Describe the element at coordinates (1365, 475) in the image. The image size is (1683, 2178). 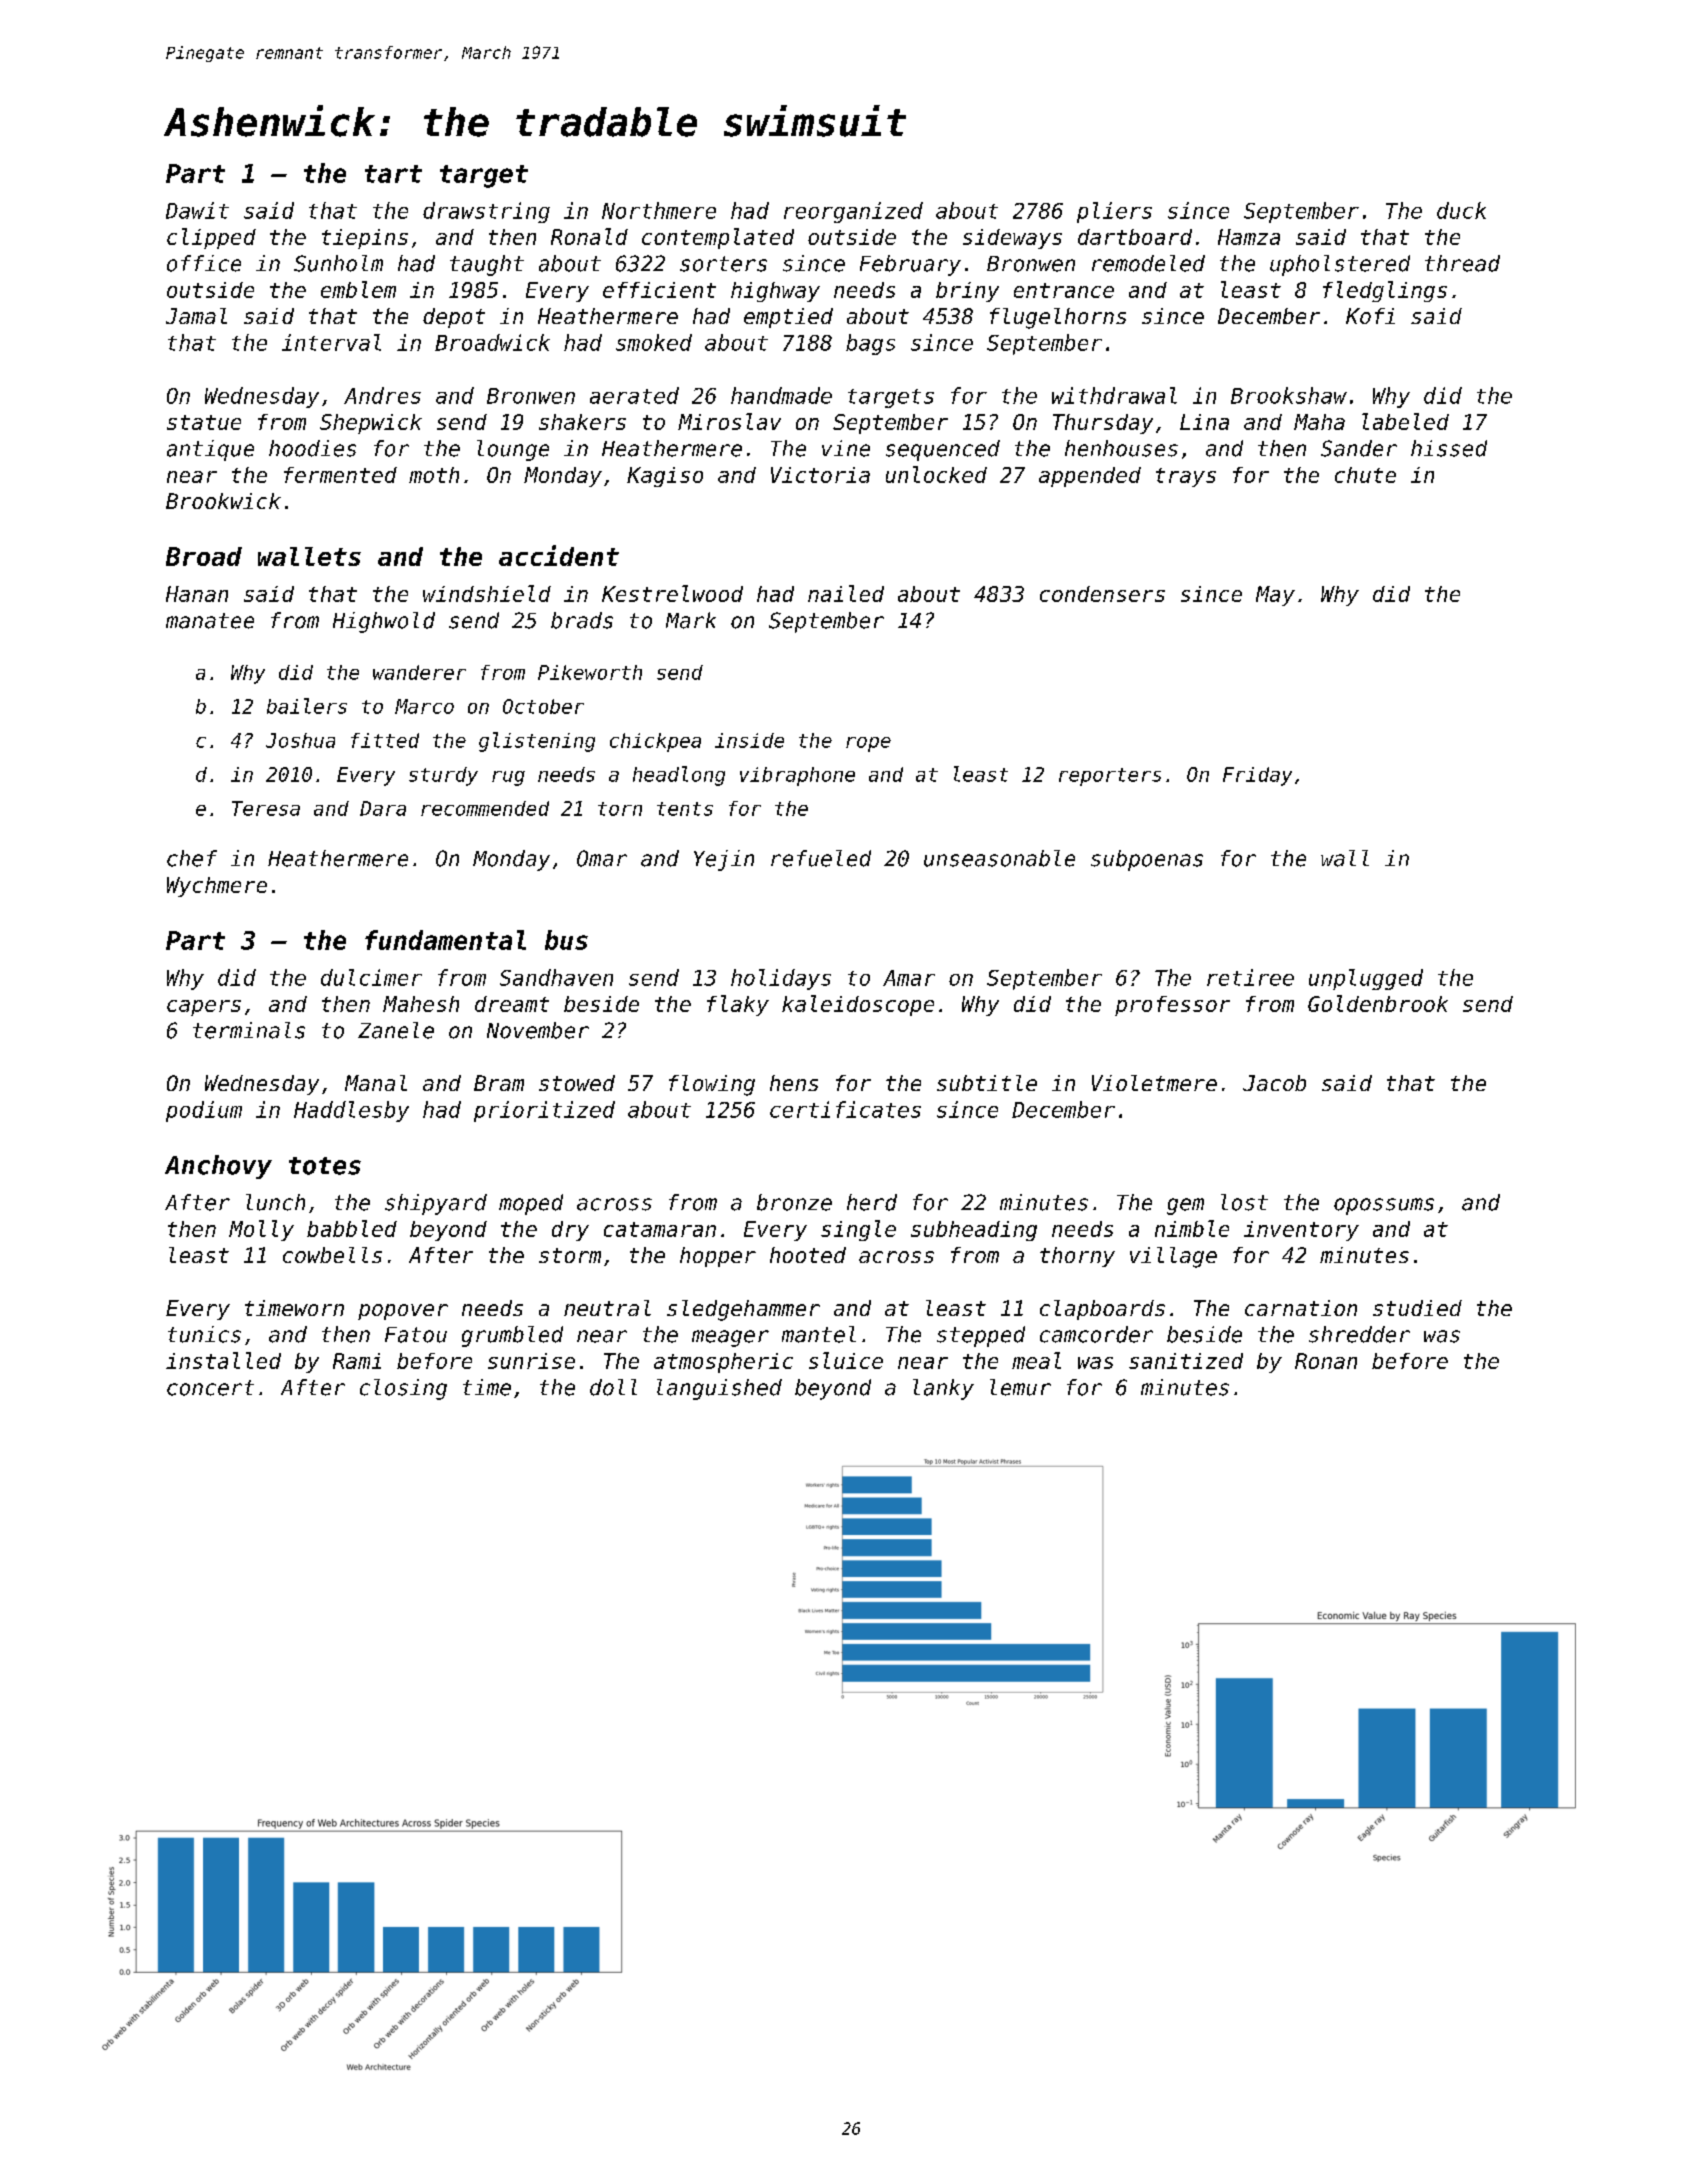
I see `chute` at that location.
